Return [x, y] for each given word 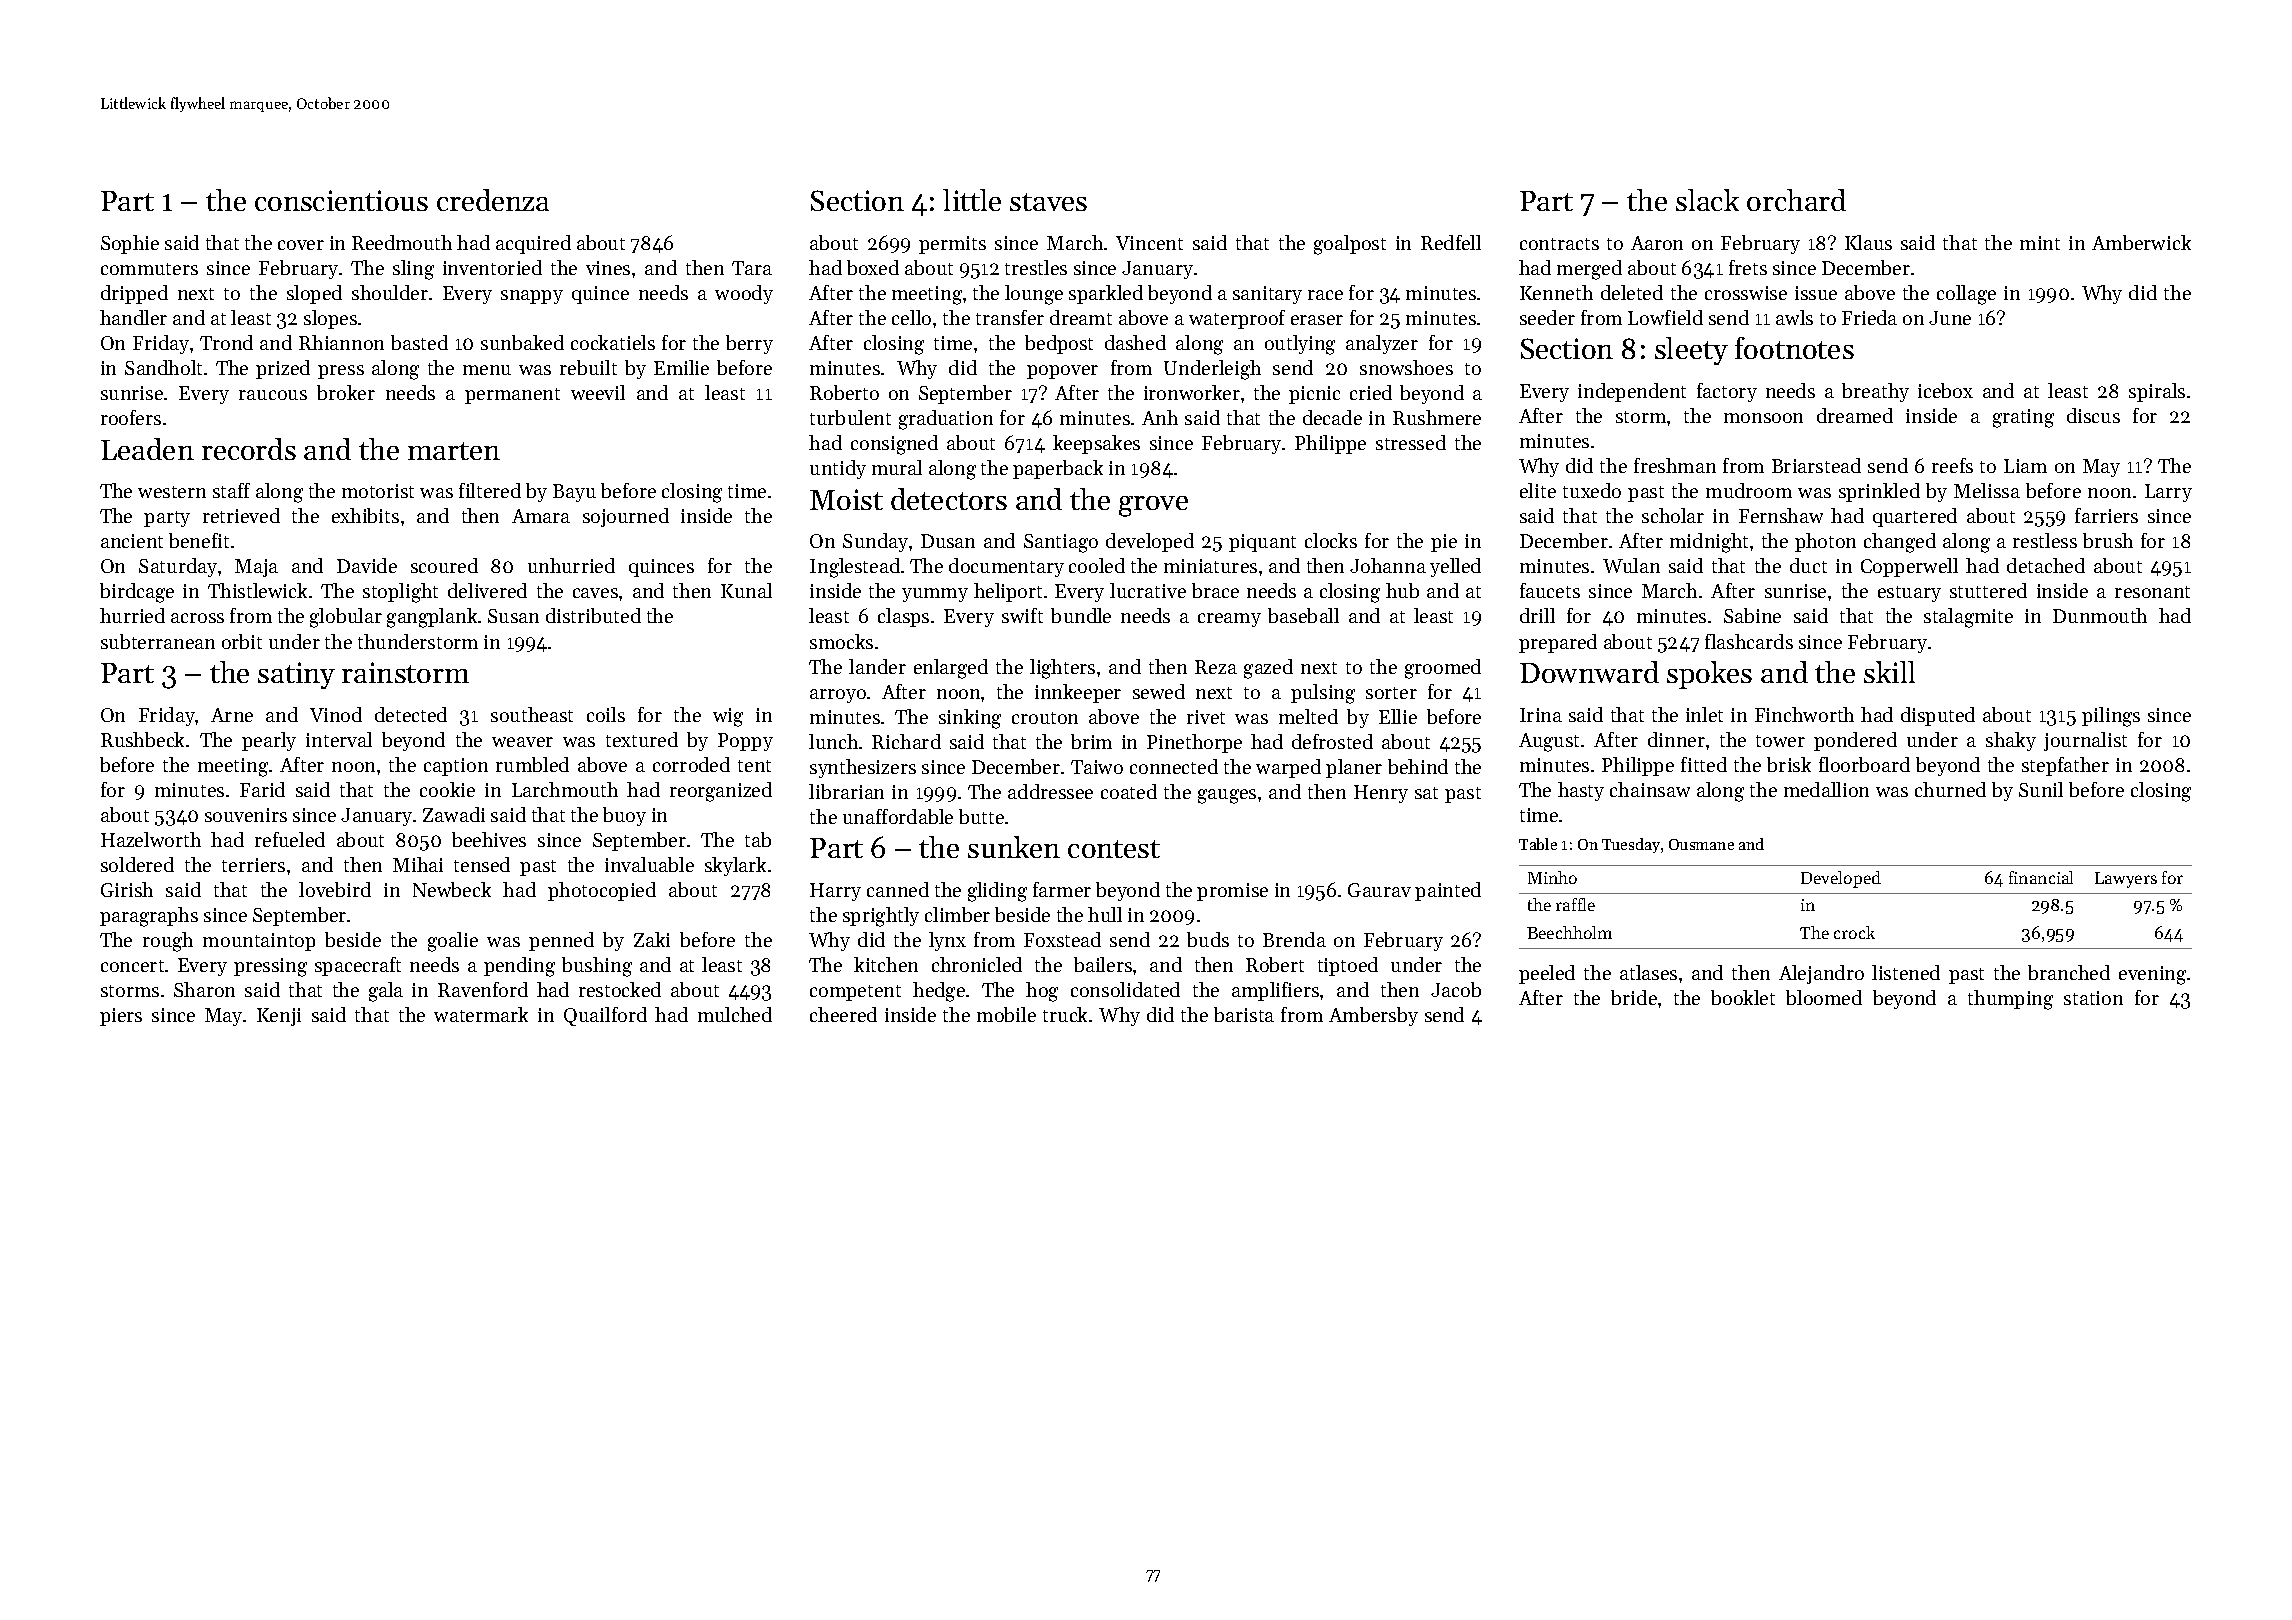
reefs [1952, 465]
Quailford [605, 1016]
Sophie [130, 244]
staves [1048, 202]
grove [1153, 506]
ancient [132, 541]
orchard [1796, 200]
